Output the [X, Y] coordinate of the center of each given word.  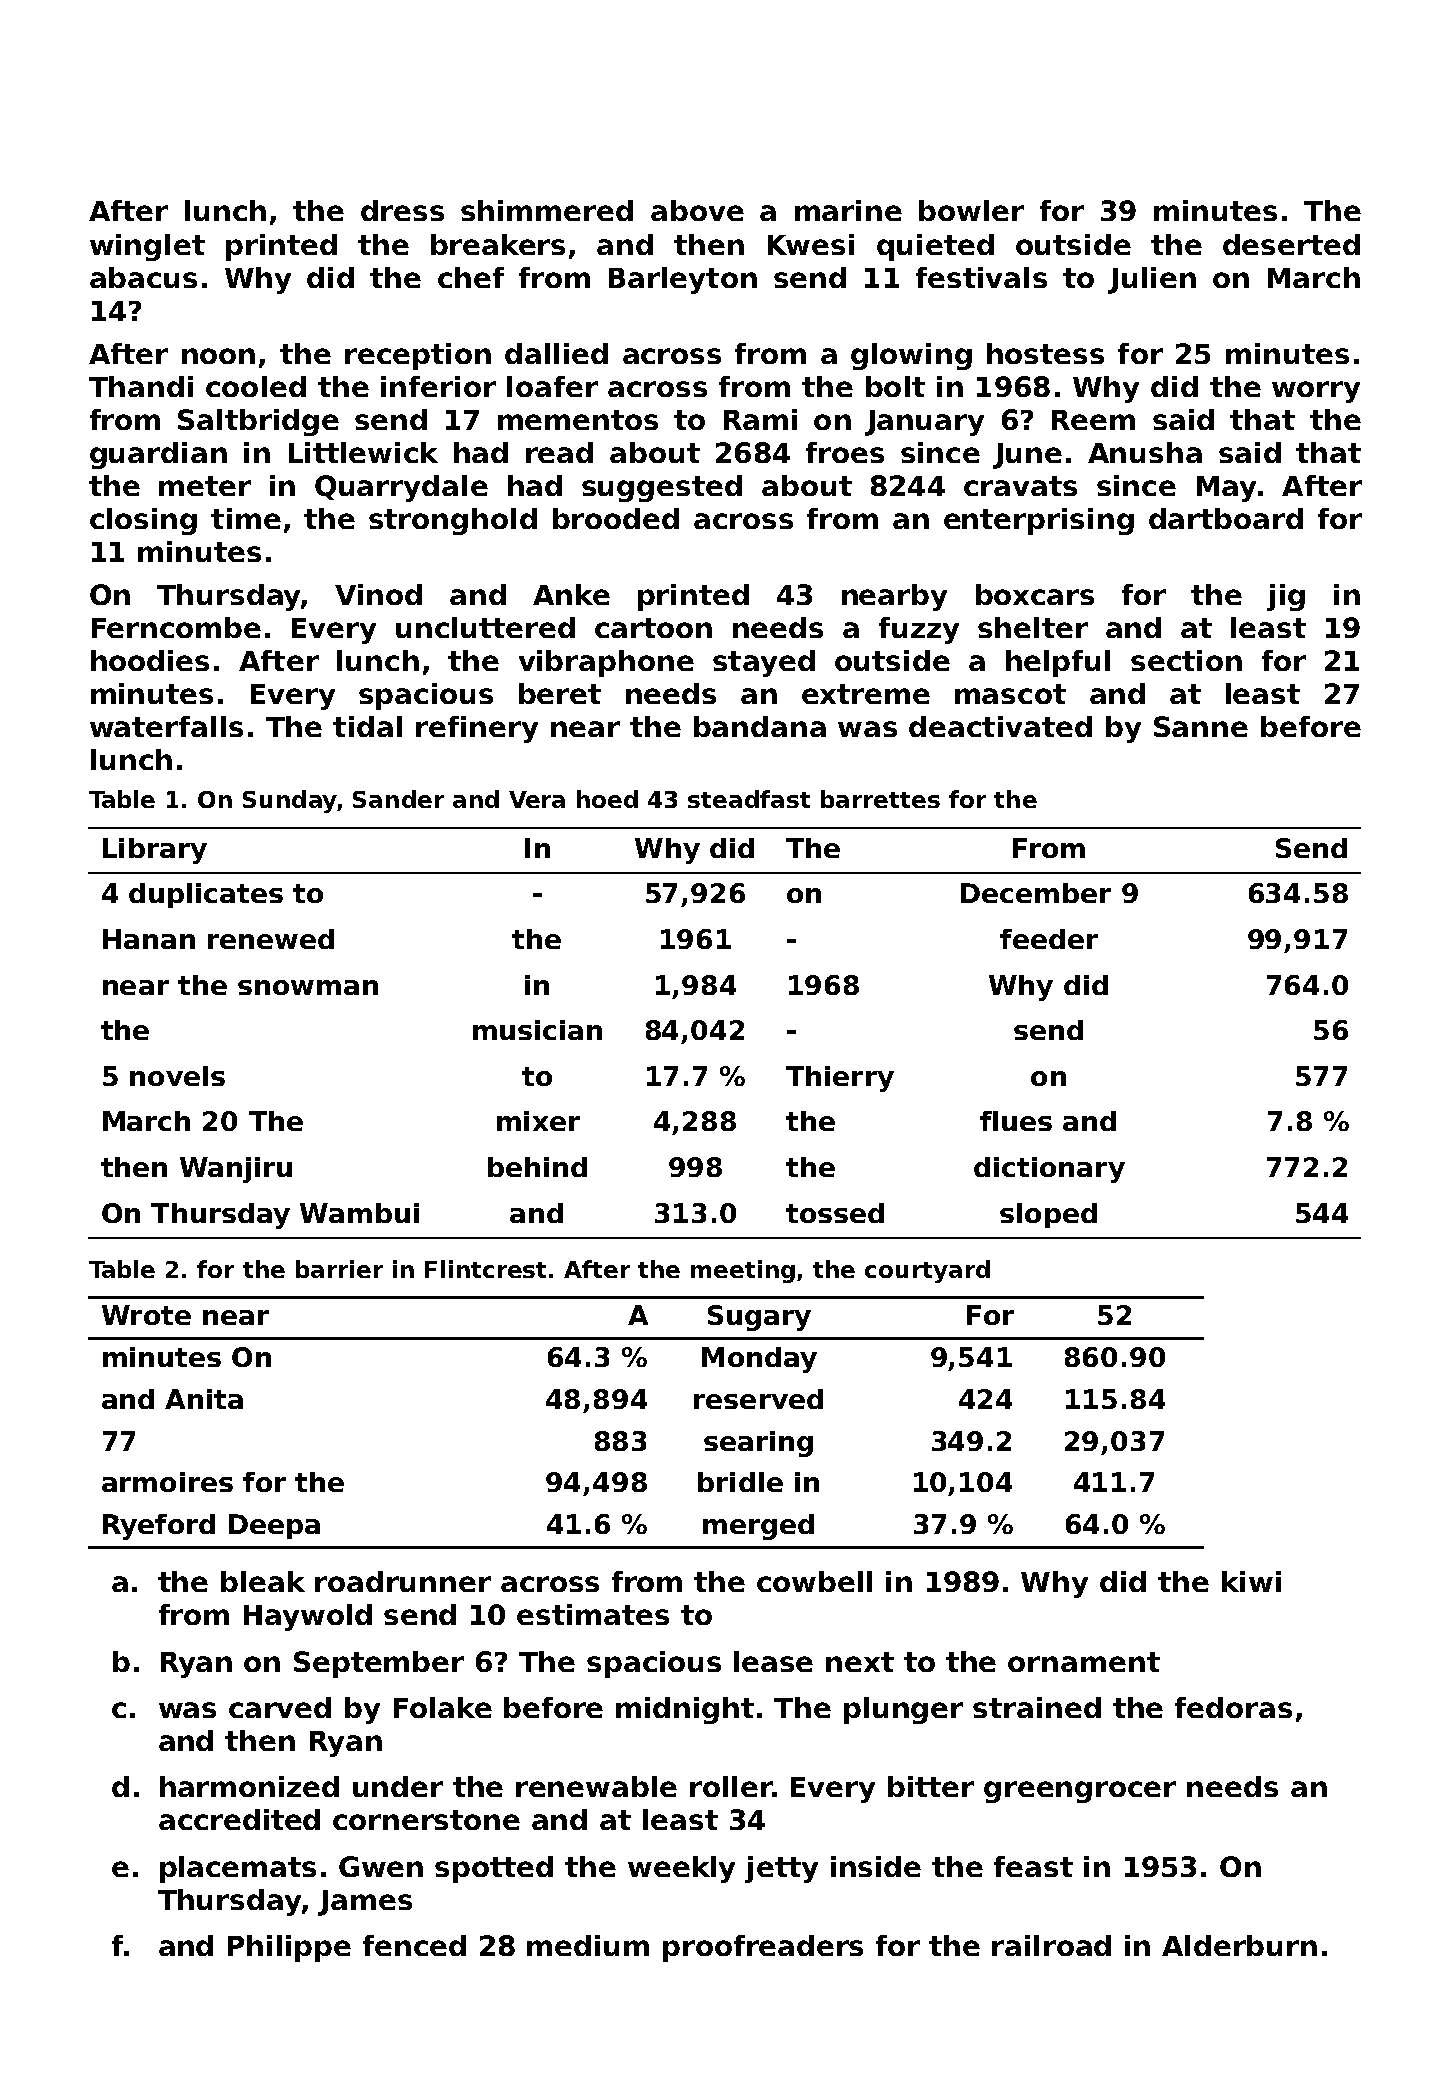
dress [402, 210]
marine [848, 210]
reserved [758, 1399]
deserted [1291, 244]
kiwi [1251, 1581]
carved [280, 1707]
